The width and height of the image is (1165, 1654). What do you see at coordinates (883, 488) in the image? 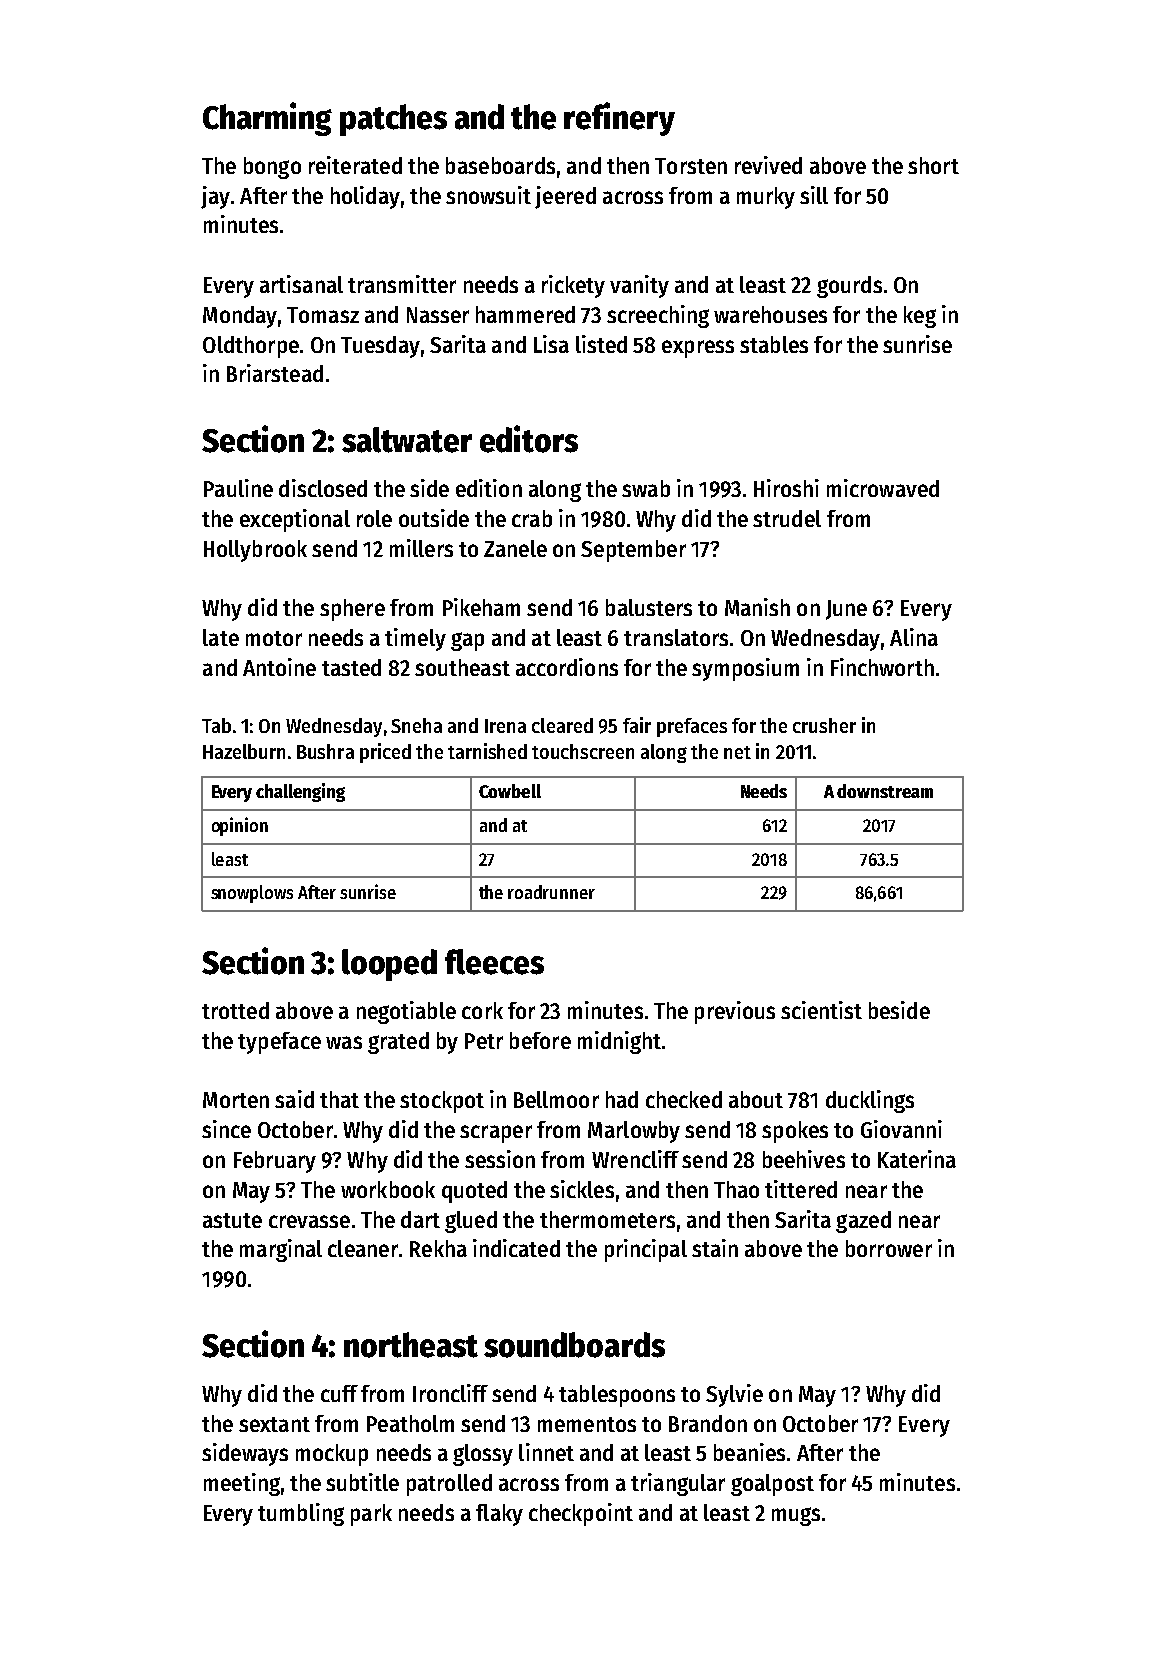
I see `microwaved` at bounding box center [883, 488].
